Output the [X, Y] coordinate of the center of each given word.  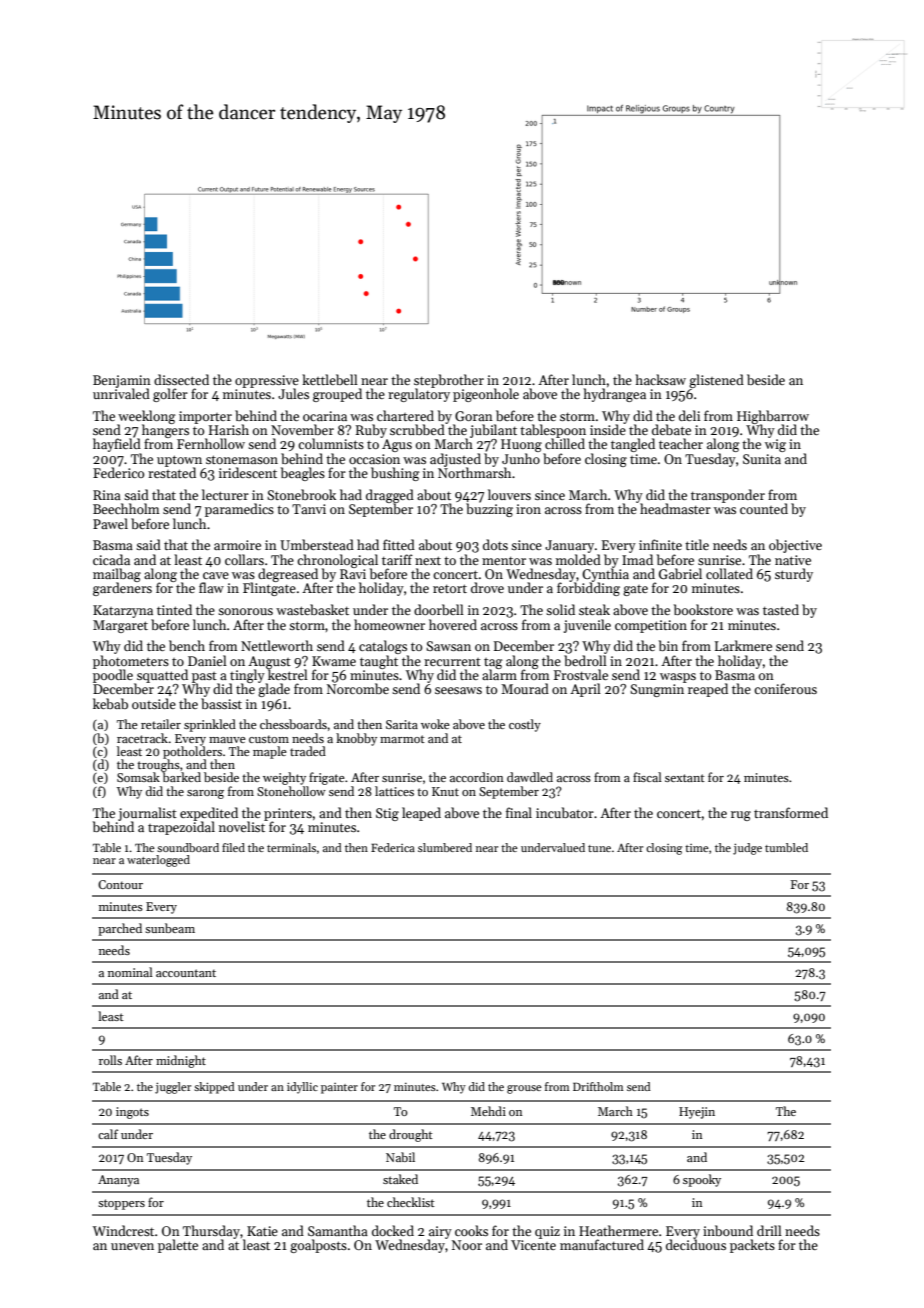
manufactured [602, 1244]
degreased [288, 575]
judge [747, 849]
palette [178, 1246]
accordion [477, 777]
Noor [467, 1245]
